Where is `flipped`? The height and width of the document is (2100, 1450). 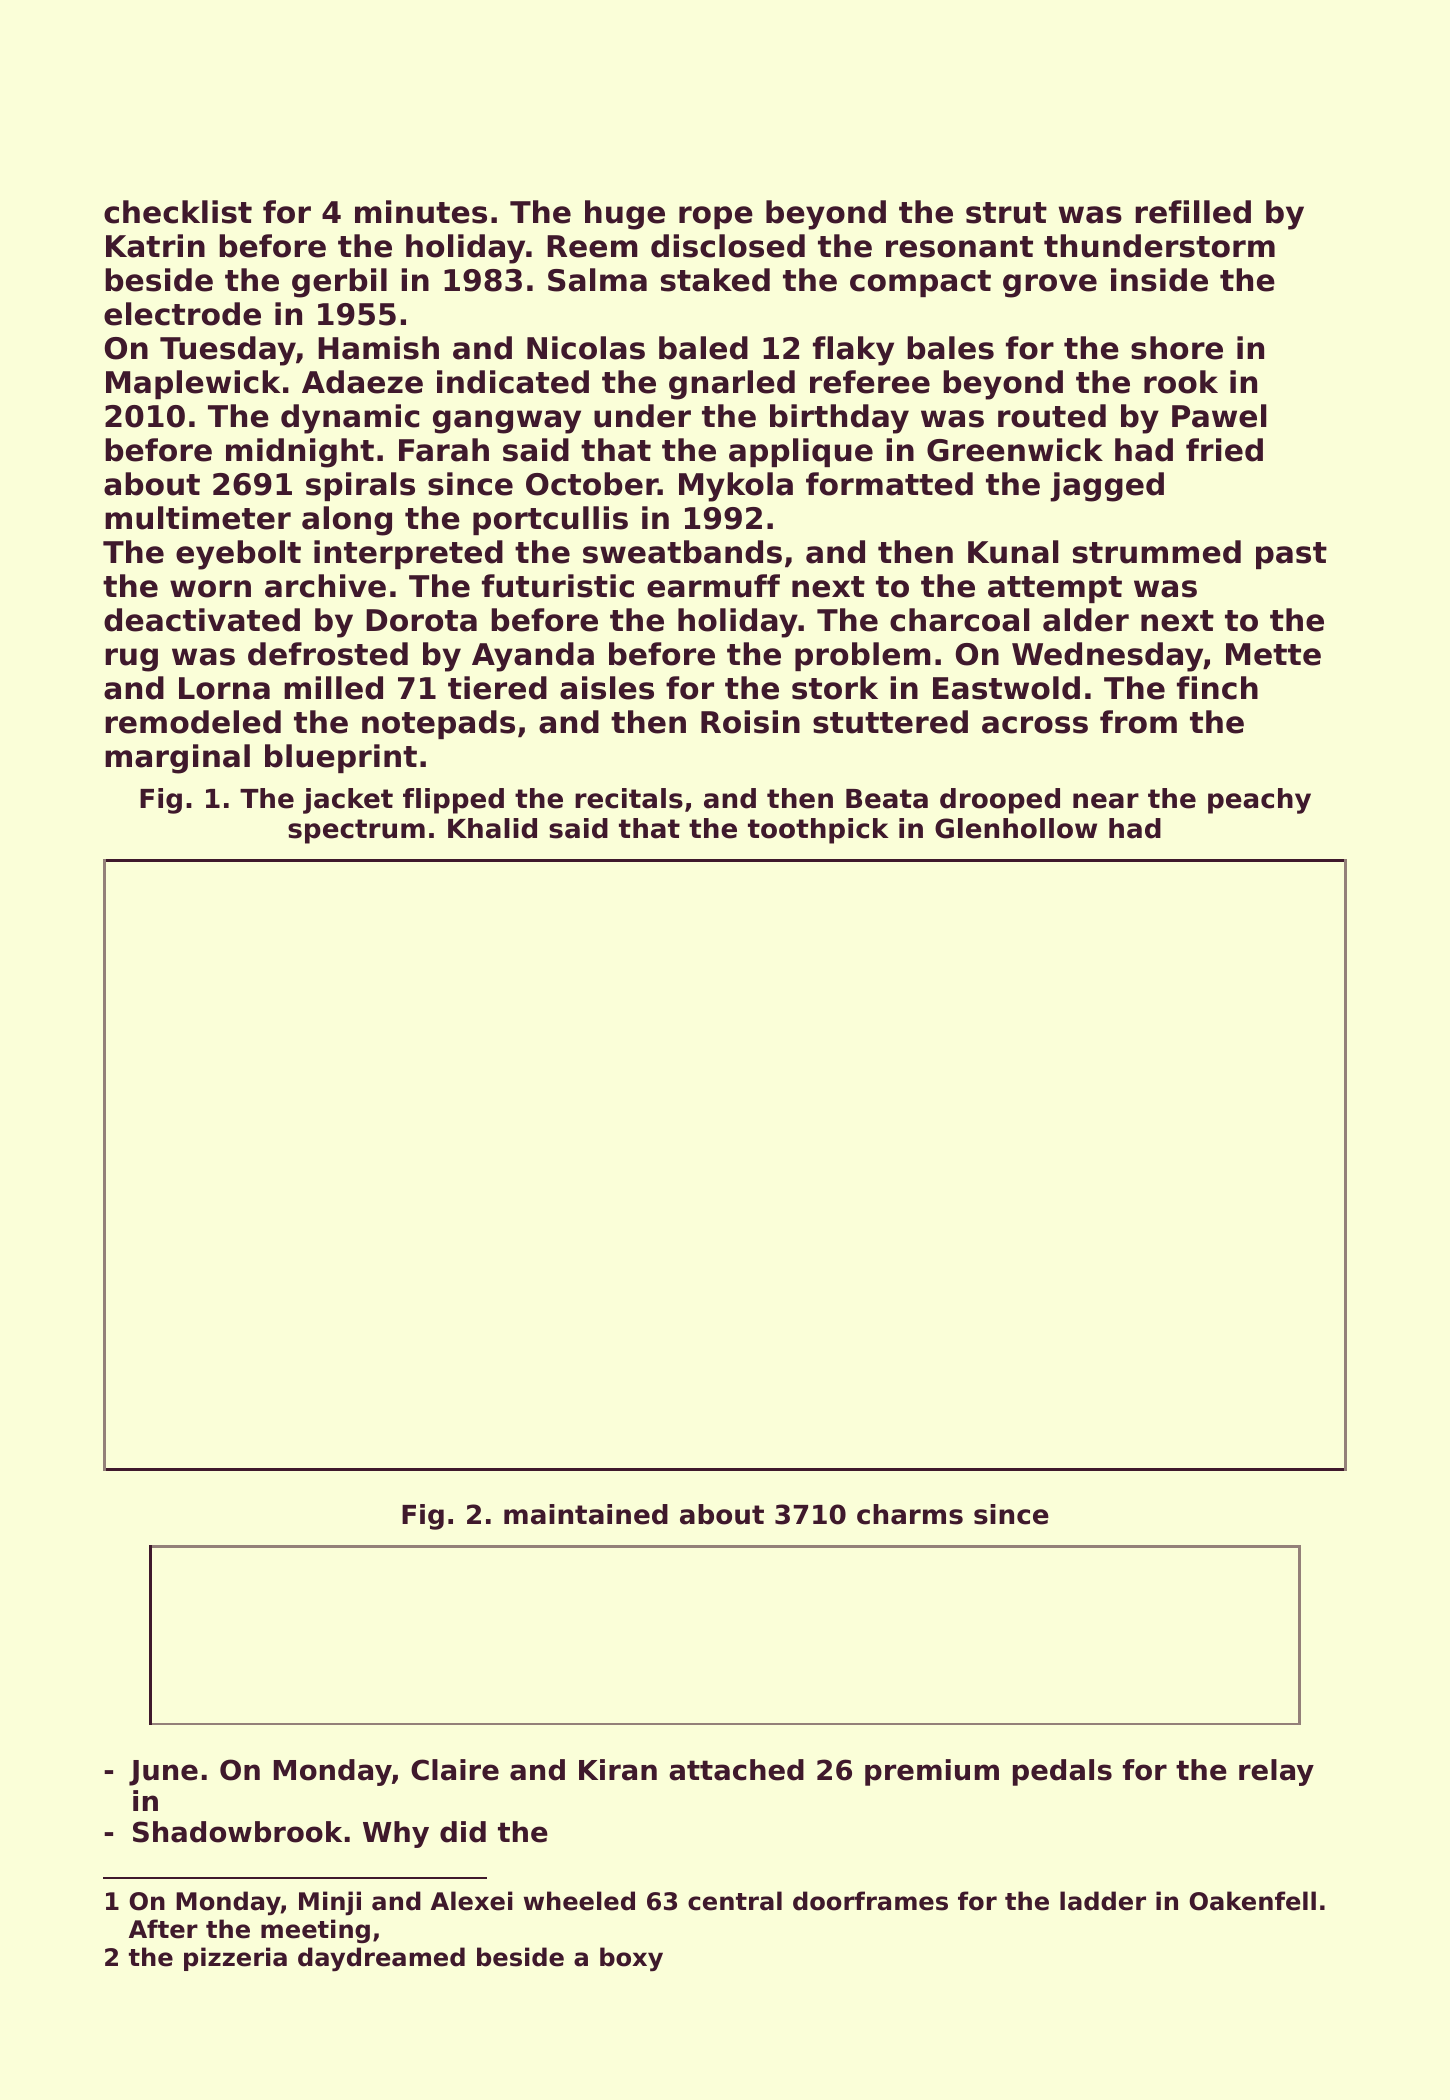
flipped is located at coordinates (453, 801).
